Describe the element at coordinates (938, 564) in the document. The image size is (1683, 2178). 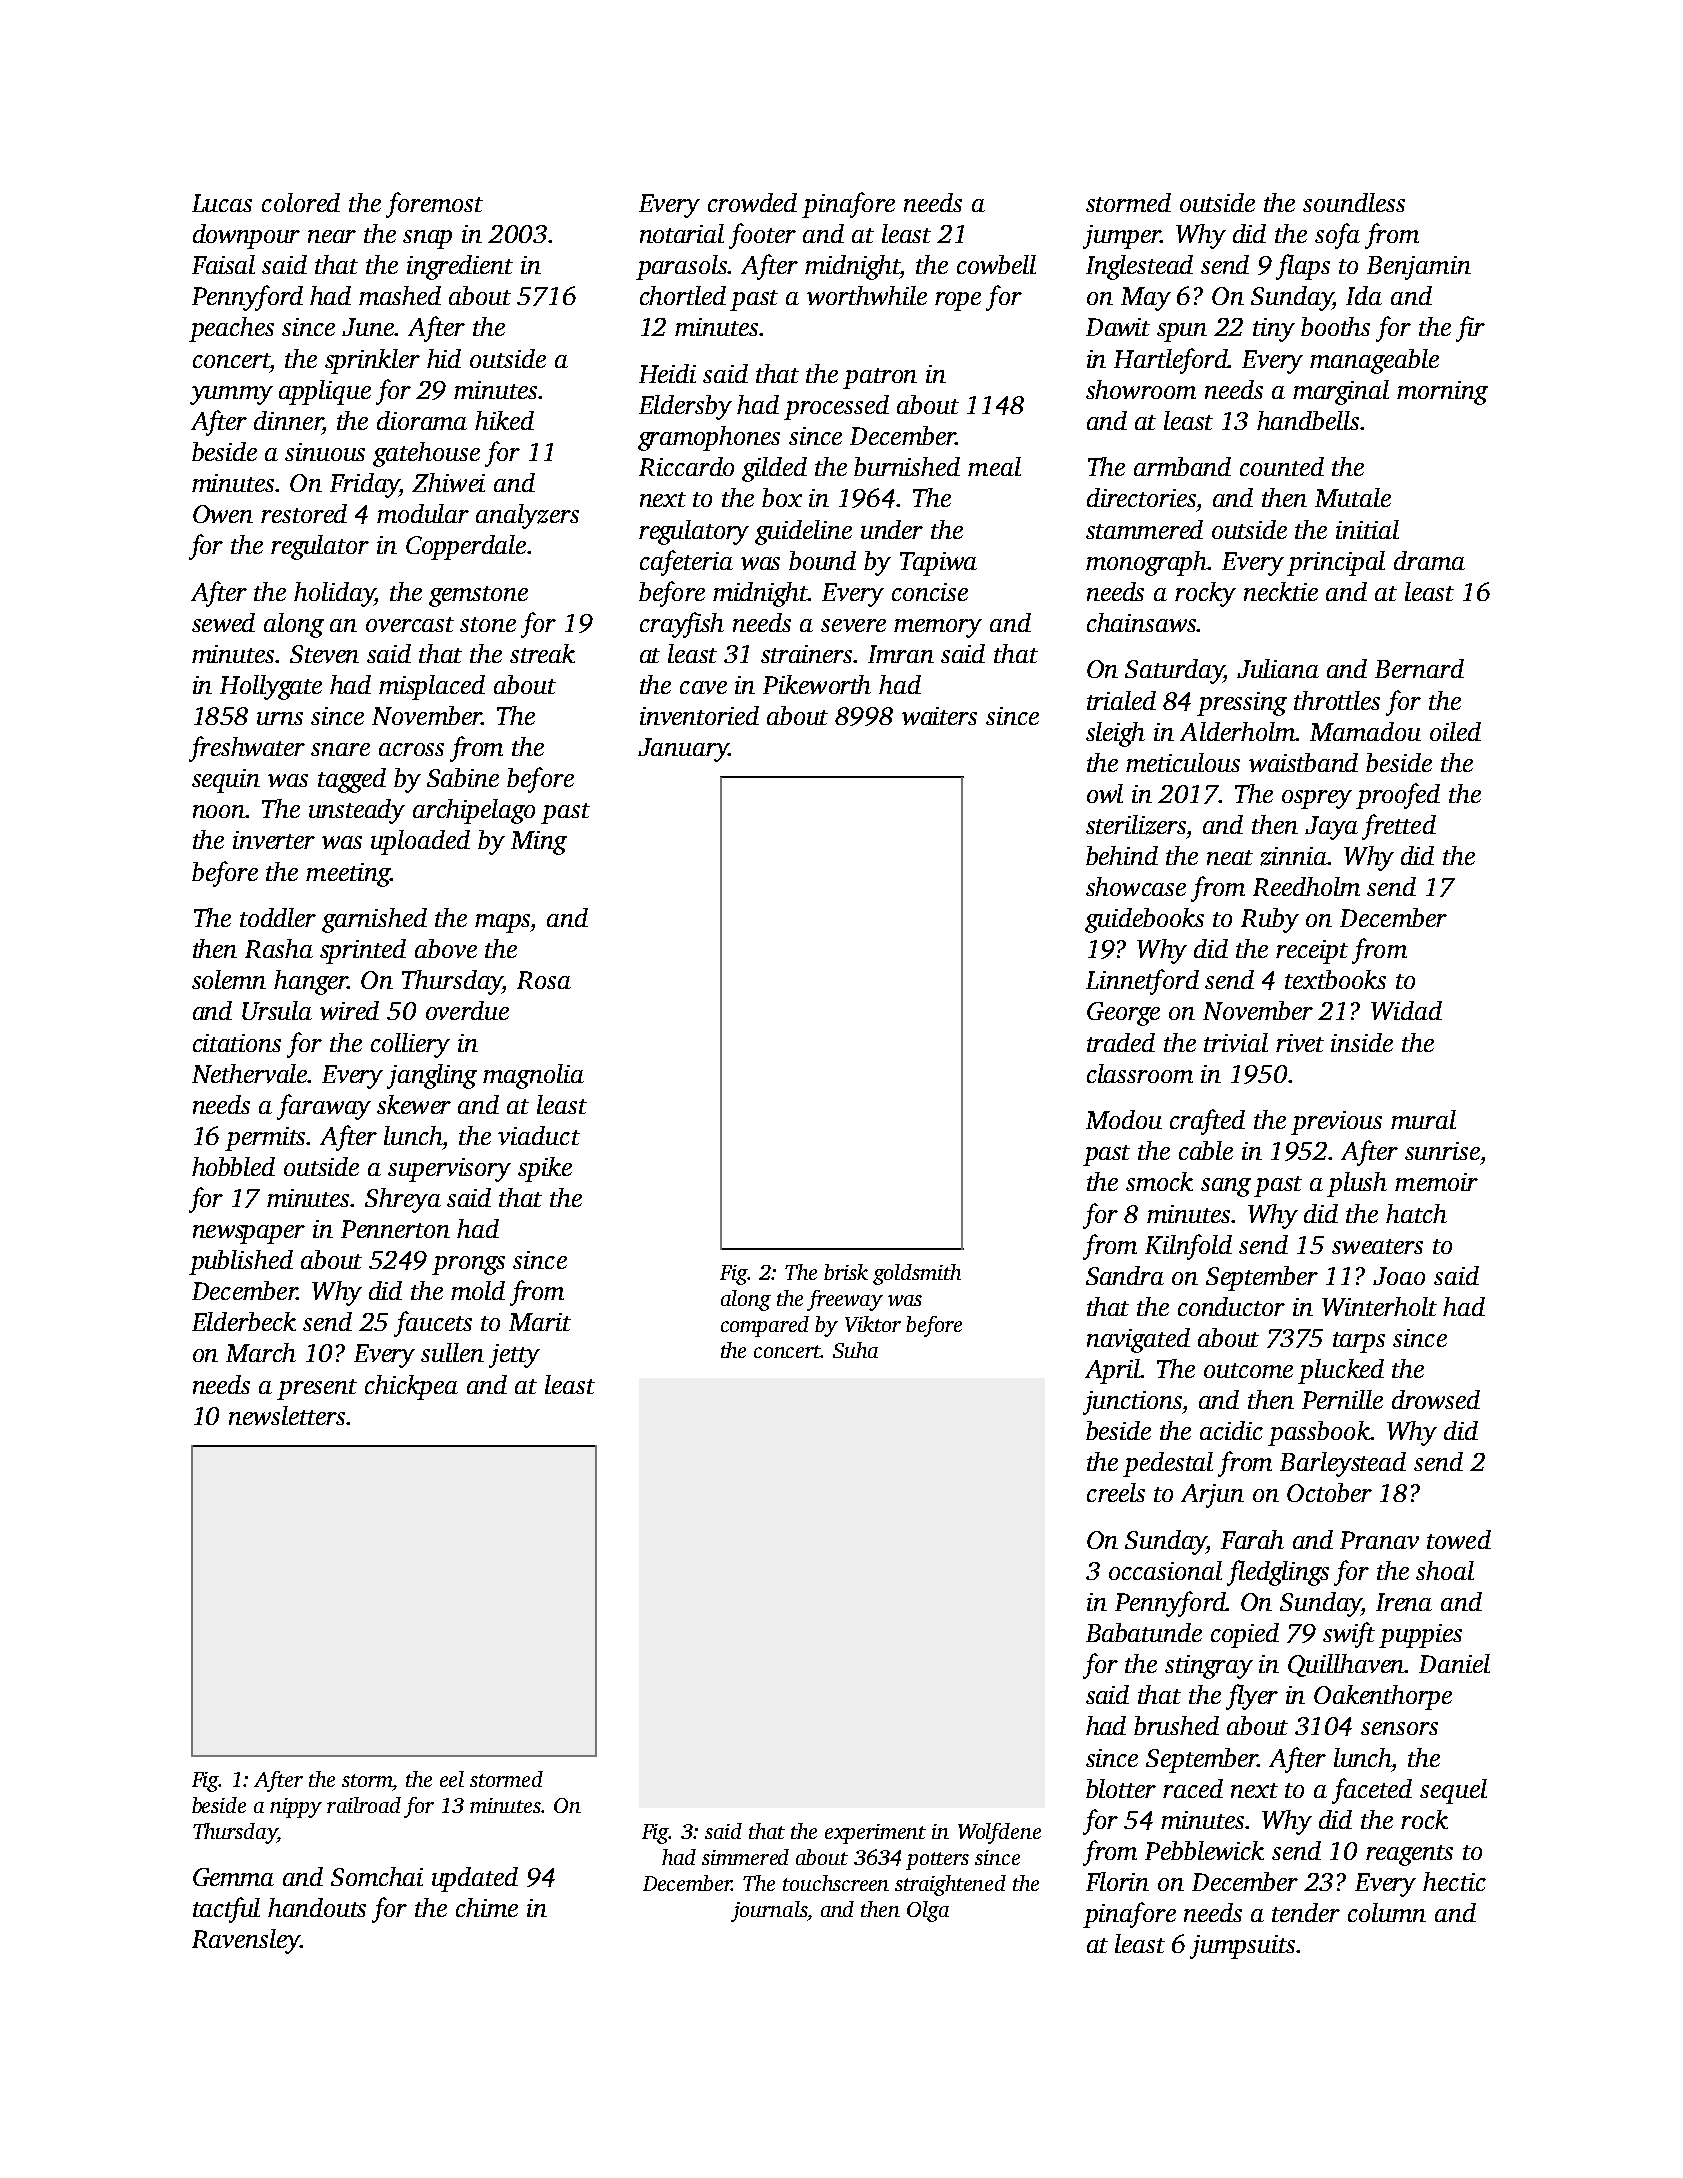
I see `Tapiwa` at that location.
